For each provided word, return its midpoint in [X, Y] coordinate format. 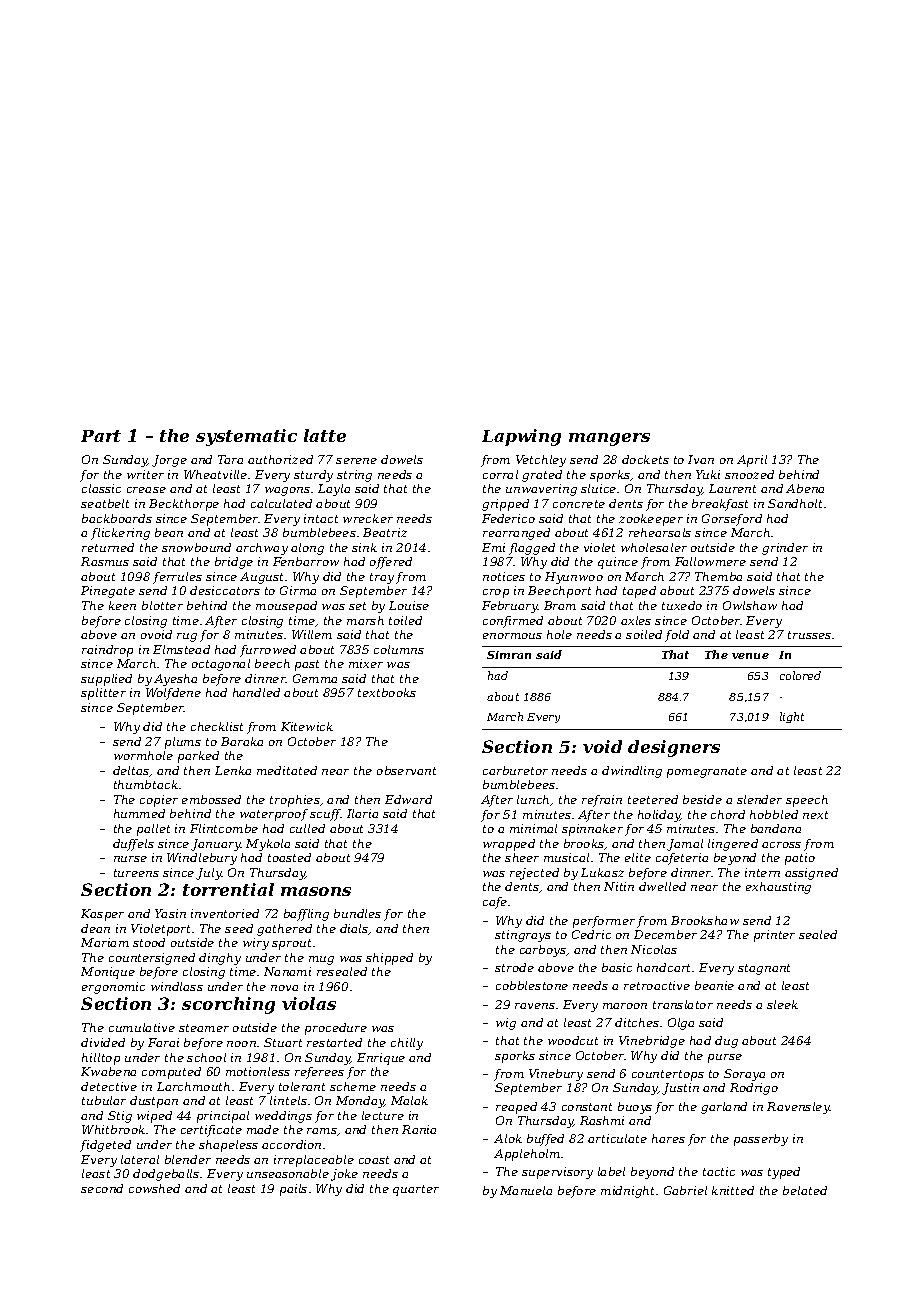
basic [617, 967]
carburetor [515, 770]
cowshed [154, 1188]
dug [726, 1042]
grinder [785, 549]
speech [807, 801]
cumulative [142, 1027]
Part [101, 436]
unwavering [541, 490]
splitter [103, 694]
